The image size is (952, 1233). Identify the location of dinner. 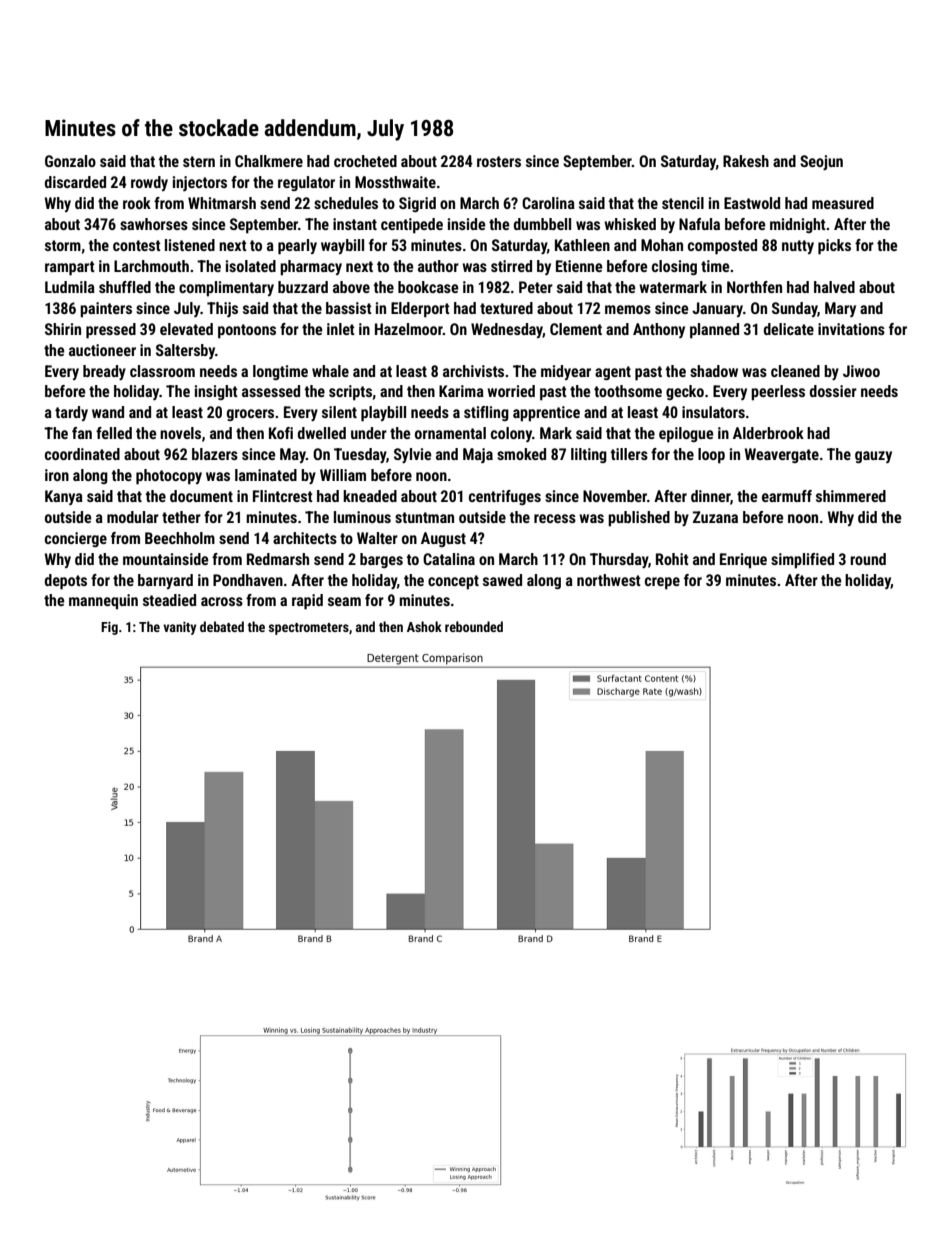
(710, 496).
